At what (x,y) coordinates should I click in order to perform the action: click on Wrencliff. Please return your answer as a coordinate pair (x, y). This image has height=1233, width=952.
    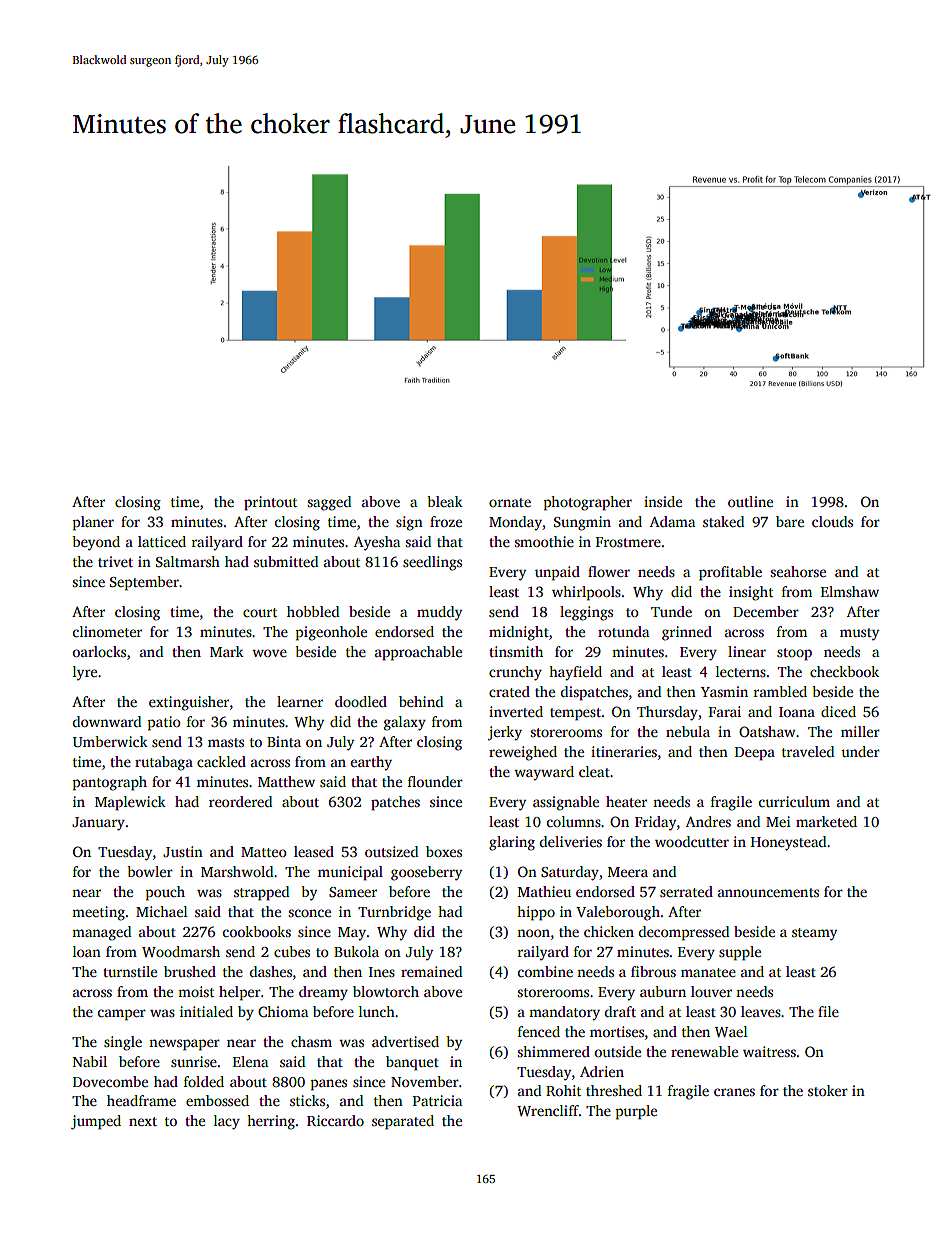
    Looking at the image, I should click on (548, 1110).
